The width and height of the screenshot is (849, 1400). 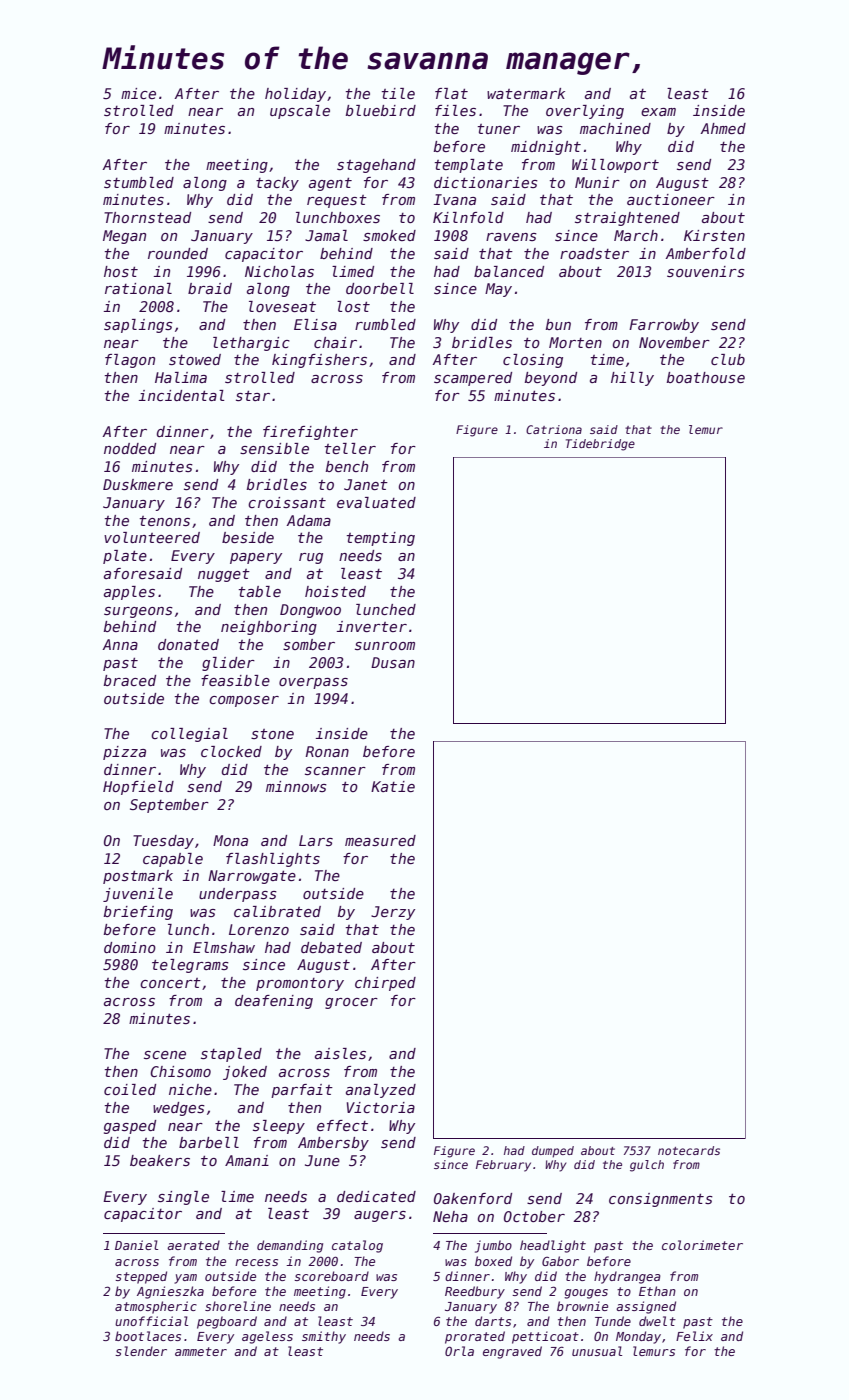 I want to click on notecards, so click(x=689, y=1150).
